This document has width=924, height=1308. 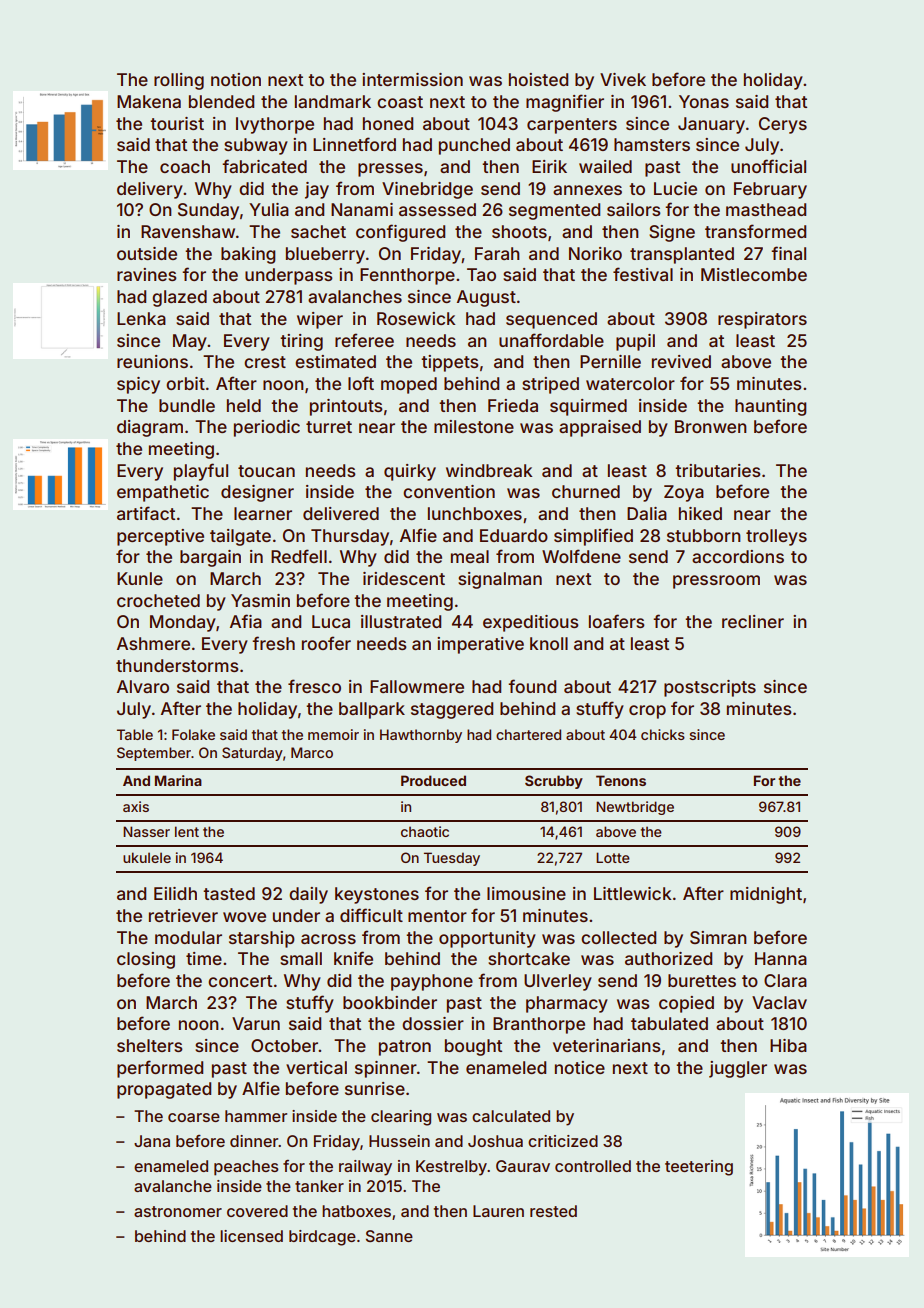 I want to click on teetering, so click(x=699, y=1168).
